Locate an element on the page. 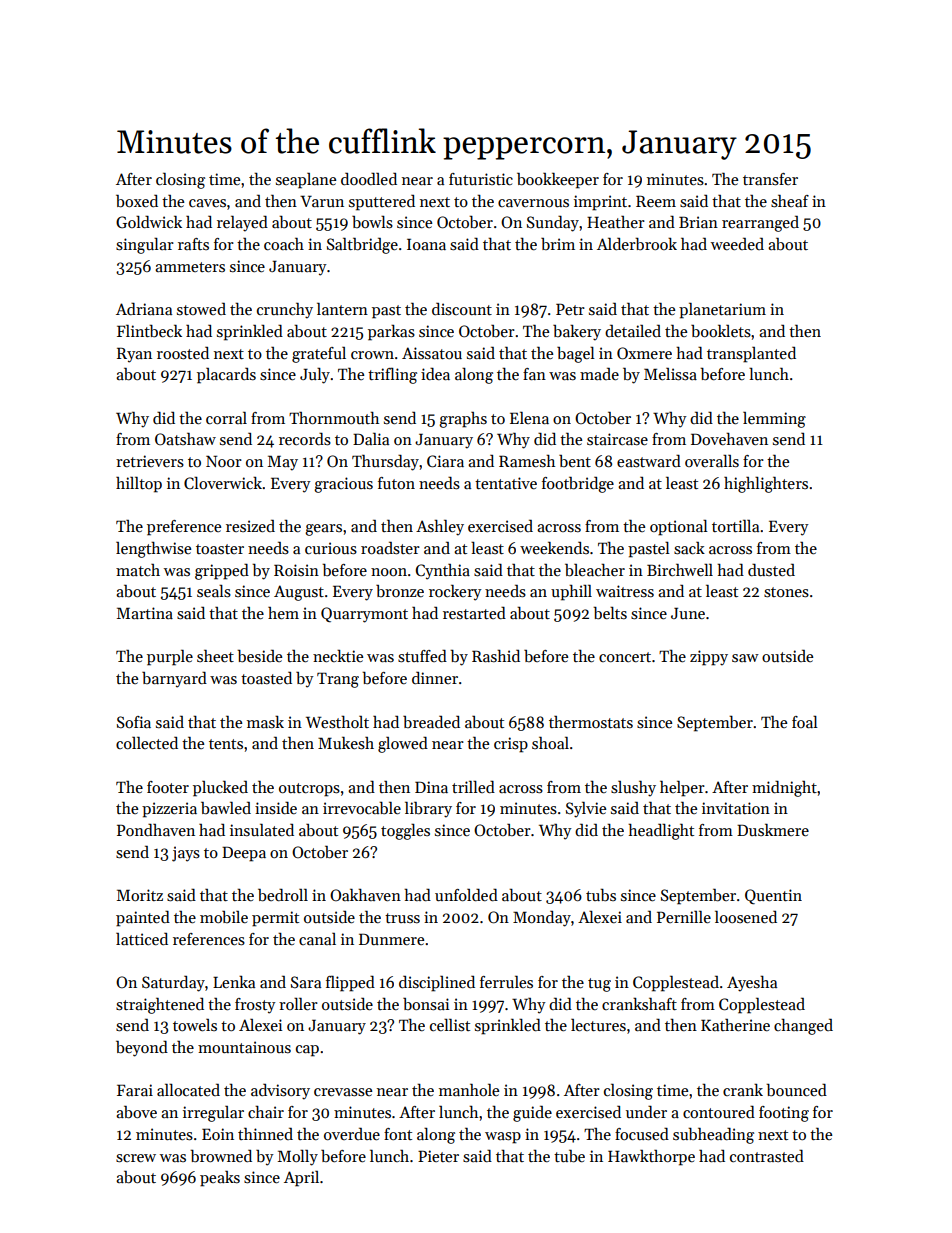 The width and height of the document is (952, 1233). tortilla is located at coordinates (735, 525).
